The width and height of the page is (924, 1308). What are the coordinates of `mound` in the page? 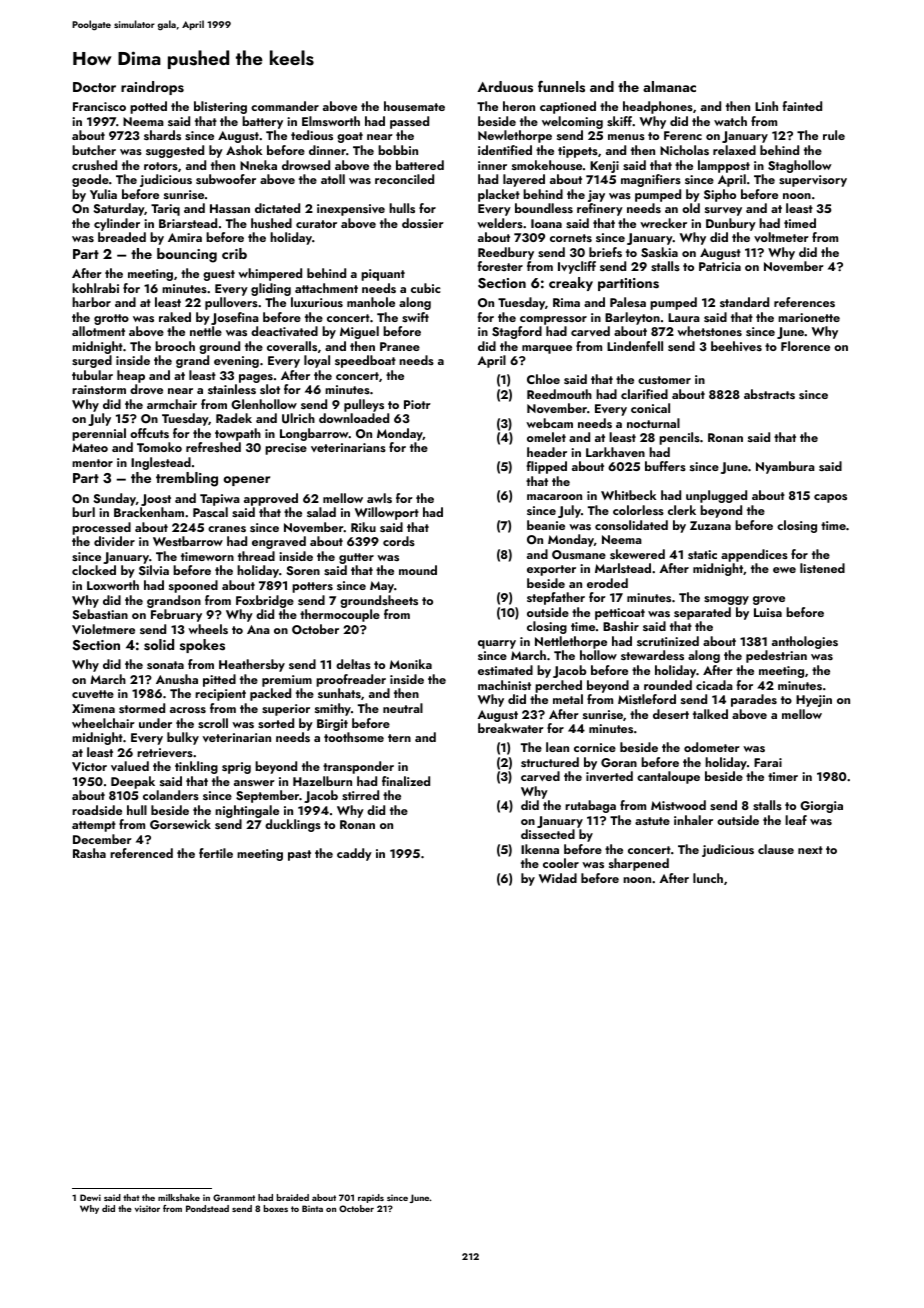 It's located at (418, 570).
